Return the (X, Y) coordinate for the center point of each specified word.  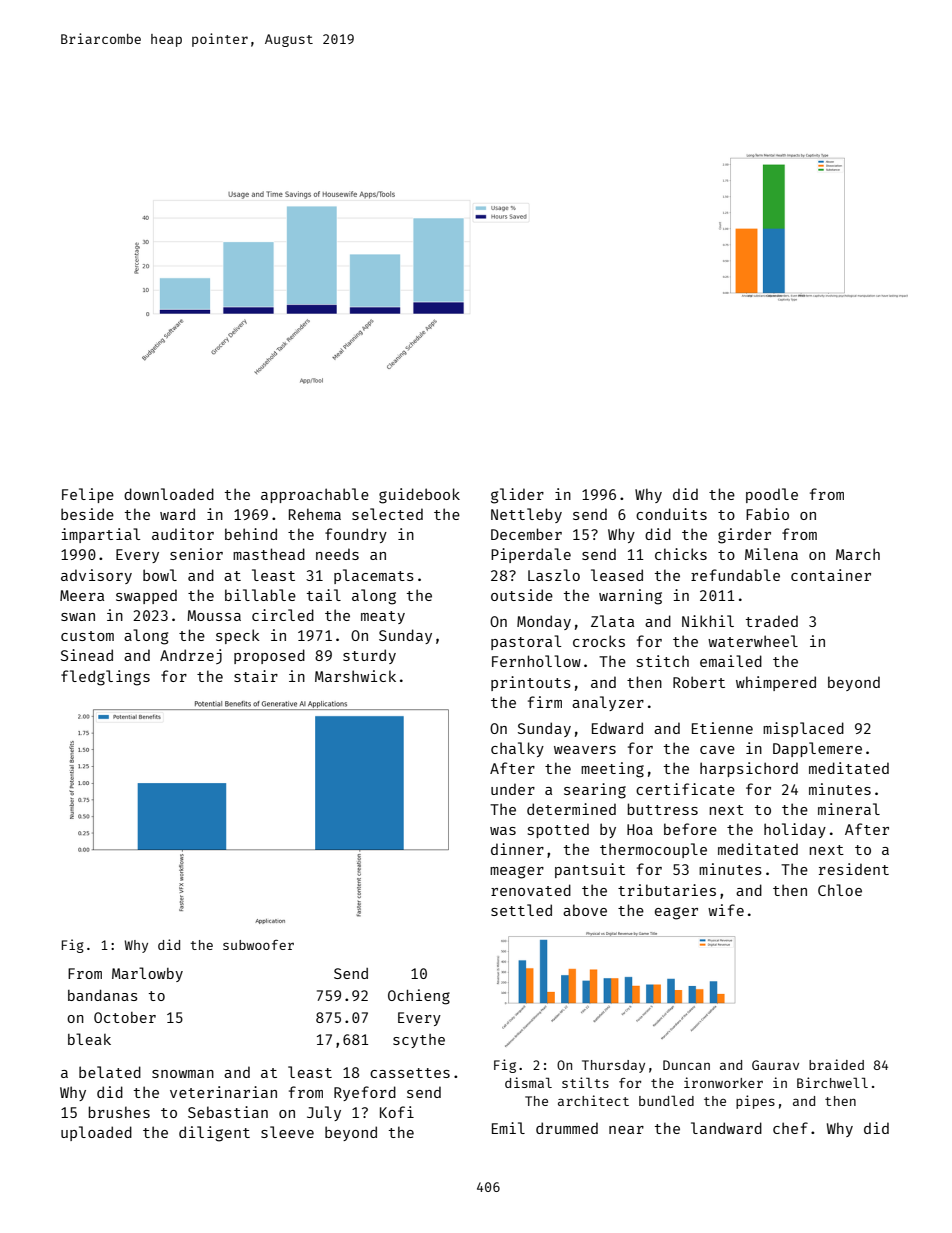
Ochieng (419, 997)
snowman (183, 1074)
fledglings (105, 678)
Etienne (722, 728)
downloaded (169, 494)
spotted (558, 830)
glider (517, 496)
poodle (772, 495)
